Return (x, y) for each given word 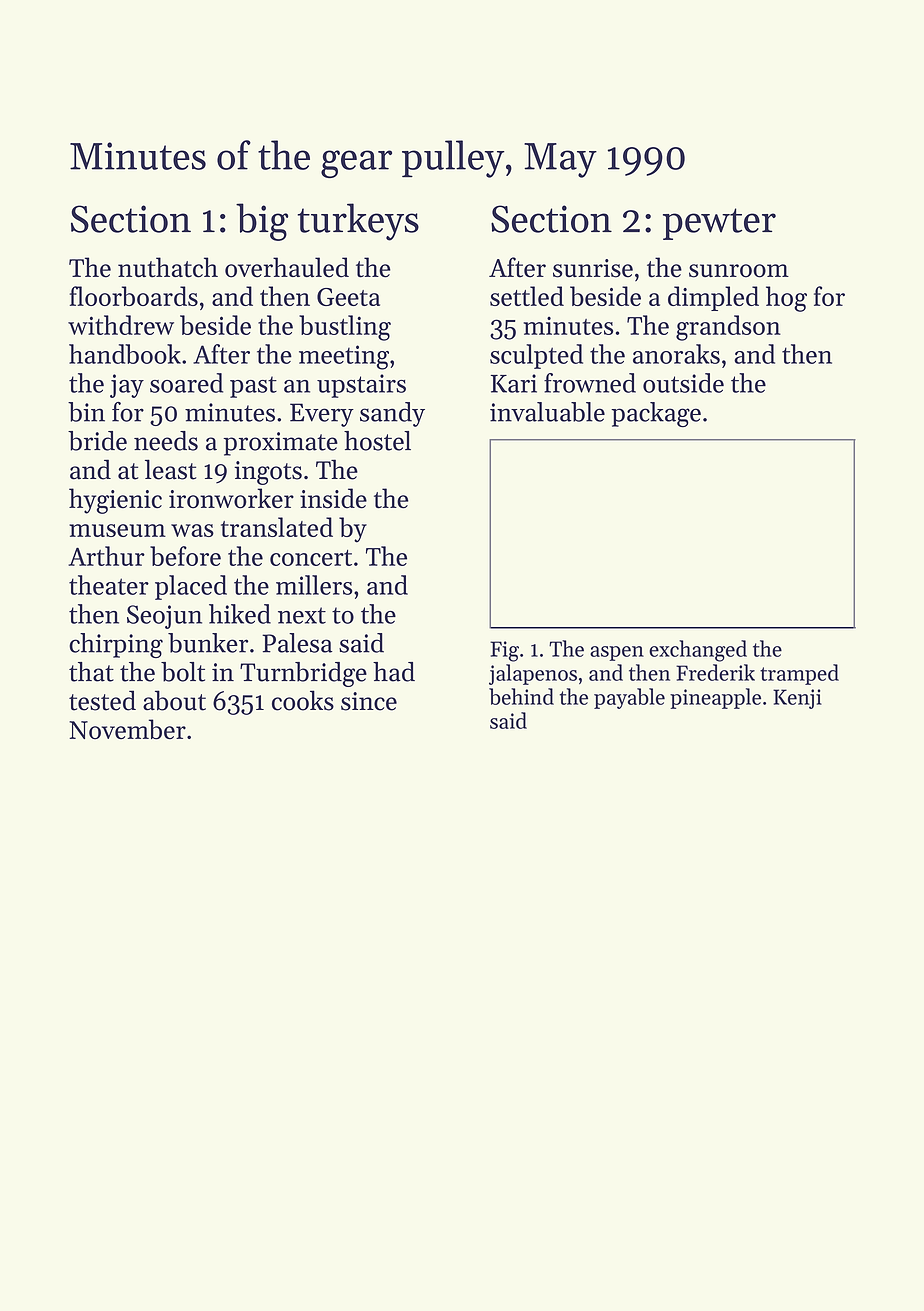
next (302, 615)
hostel (377, 441)
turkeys (358, 222)
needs (166, 441)
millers (314, 585)
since (369, 701)
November (127, 729)
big (262, 222)
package (656, 414)
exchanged (698, 651)
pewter (719, 224)
